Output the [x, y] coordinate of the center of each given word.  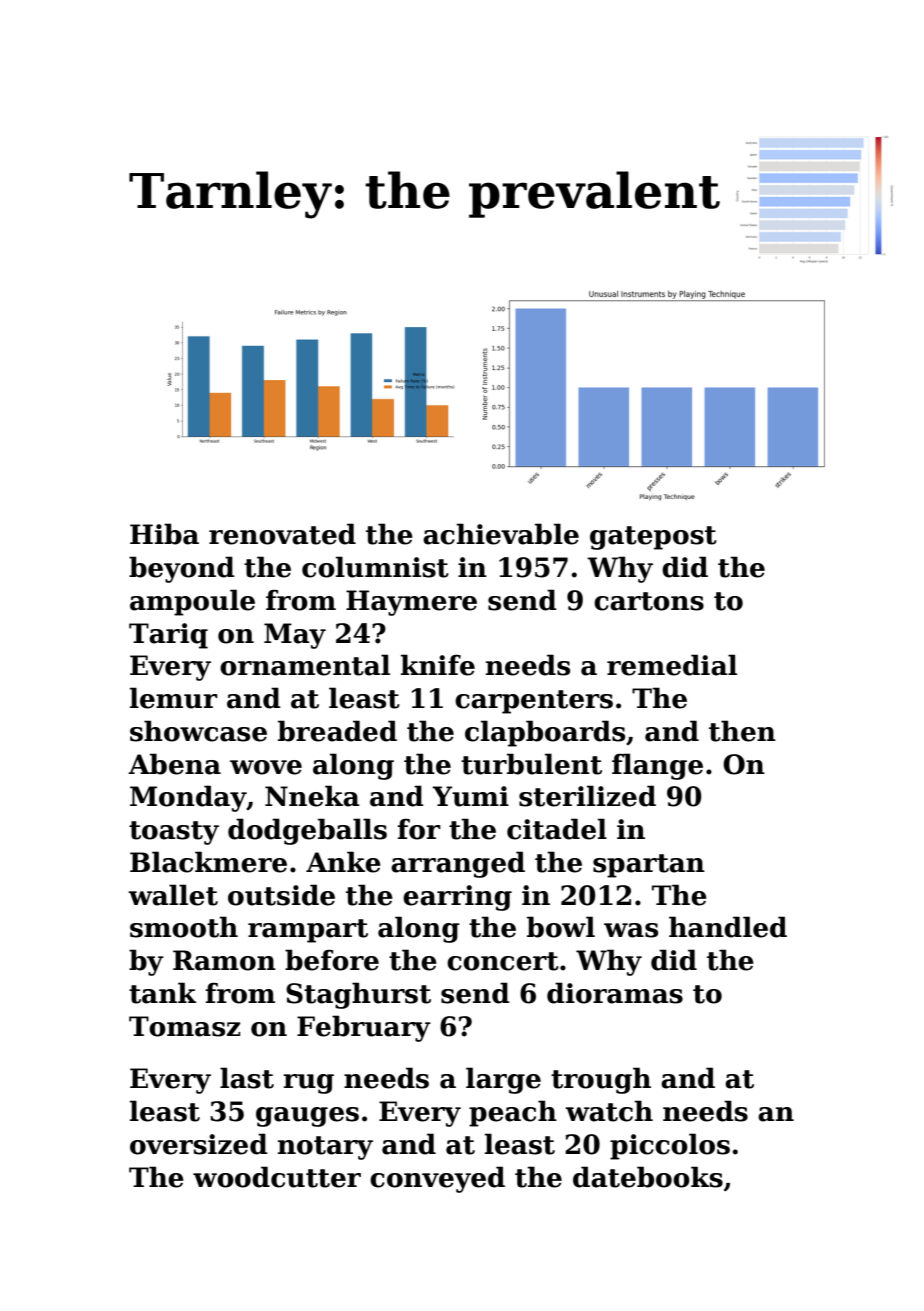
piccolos [670, 1146]
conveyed [437, 1179]
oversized [199, 1144]
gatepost [653, 538]
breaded [337, 731]
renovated [282, 534]
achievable [501, 534]
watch [609, 1111]
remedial [672, 665]
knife [438, 665]
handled [728, 927]
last [247, 1078]
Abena [174, 764]
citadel [557, 829]
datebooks [648, 1177]
